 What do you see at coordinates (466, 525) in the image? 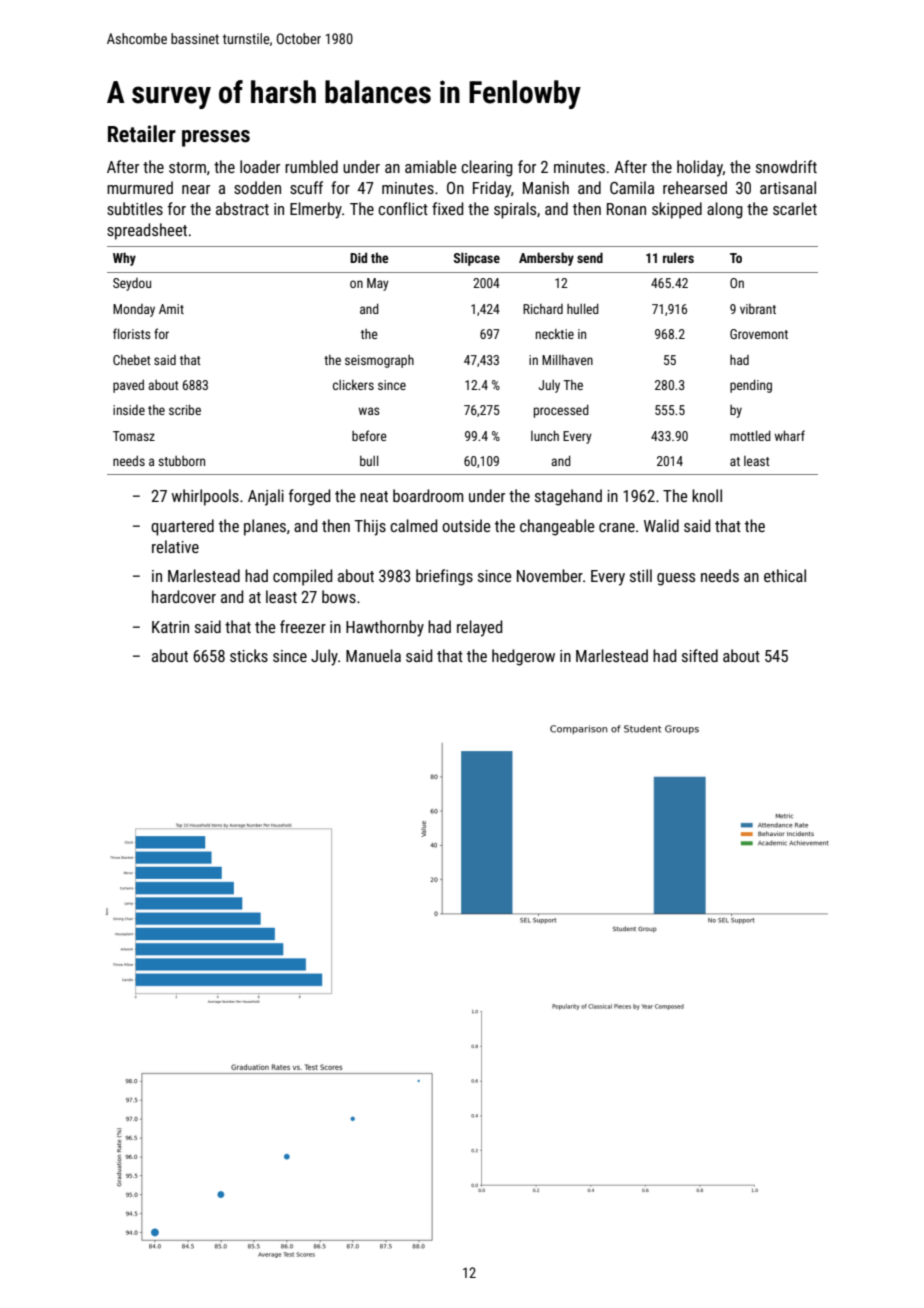
I see `outside` at bounding box center [466, 525].
